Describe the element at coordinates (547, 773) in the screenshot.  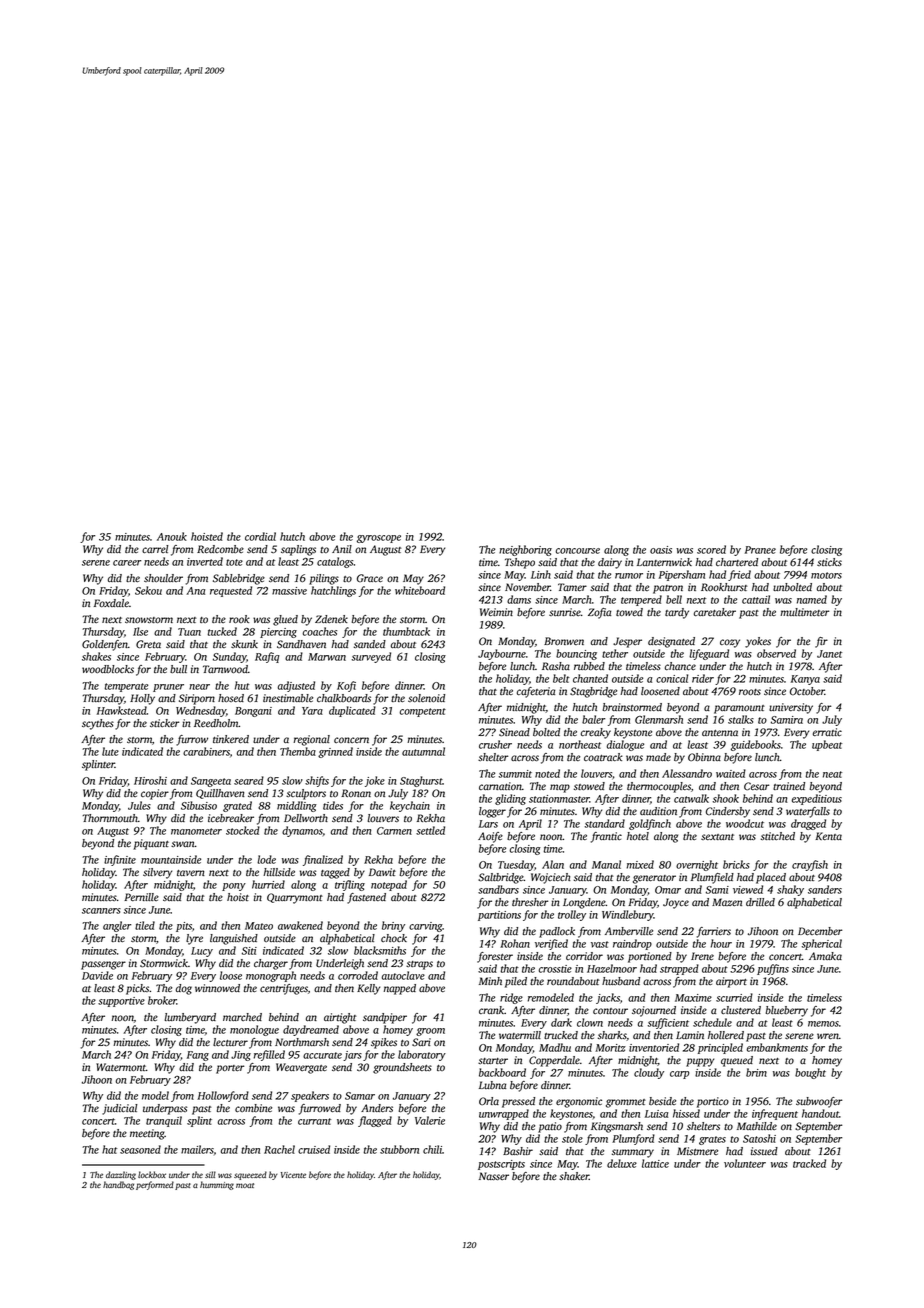
I see `noted` at that location.
